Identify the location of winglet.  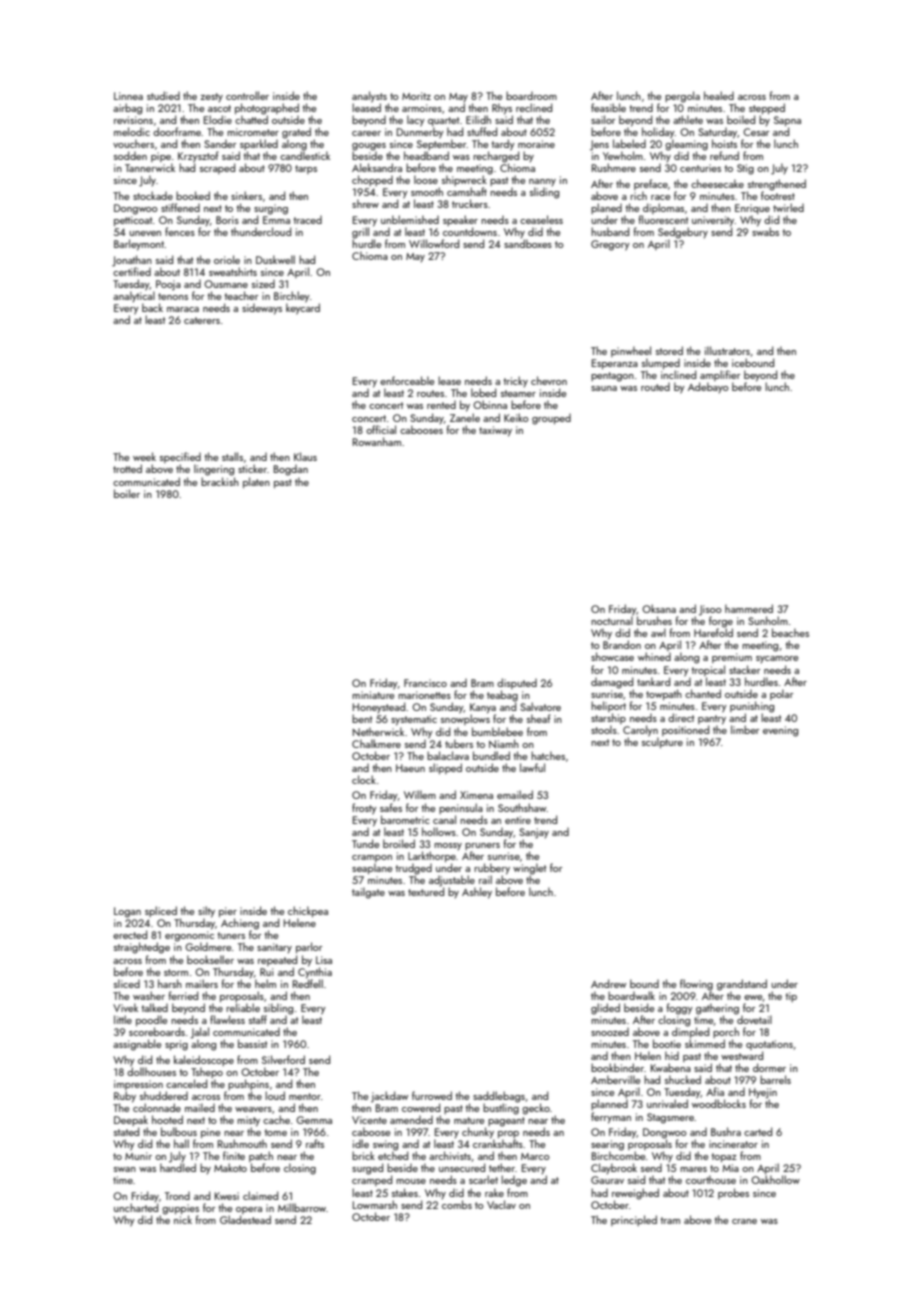
(529, 869).
